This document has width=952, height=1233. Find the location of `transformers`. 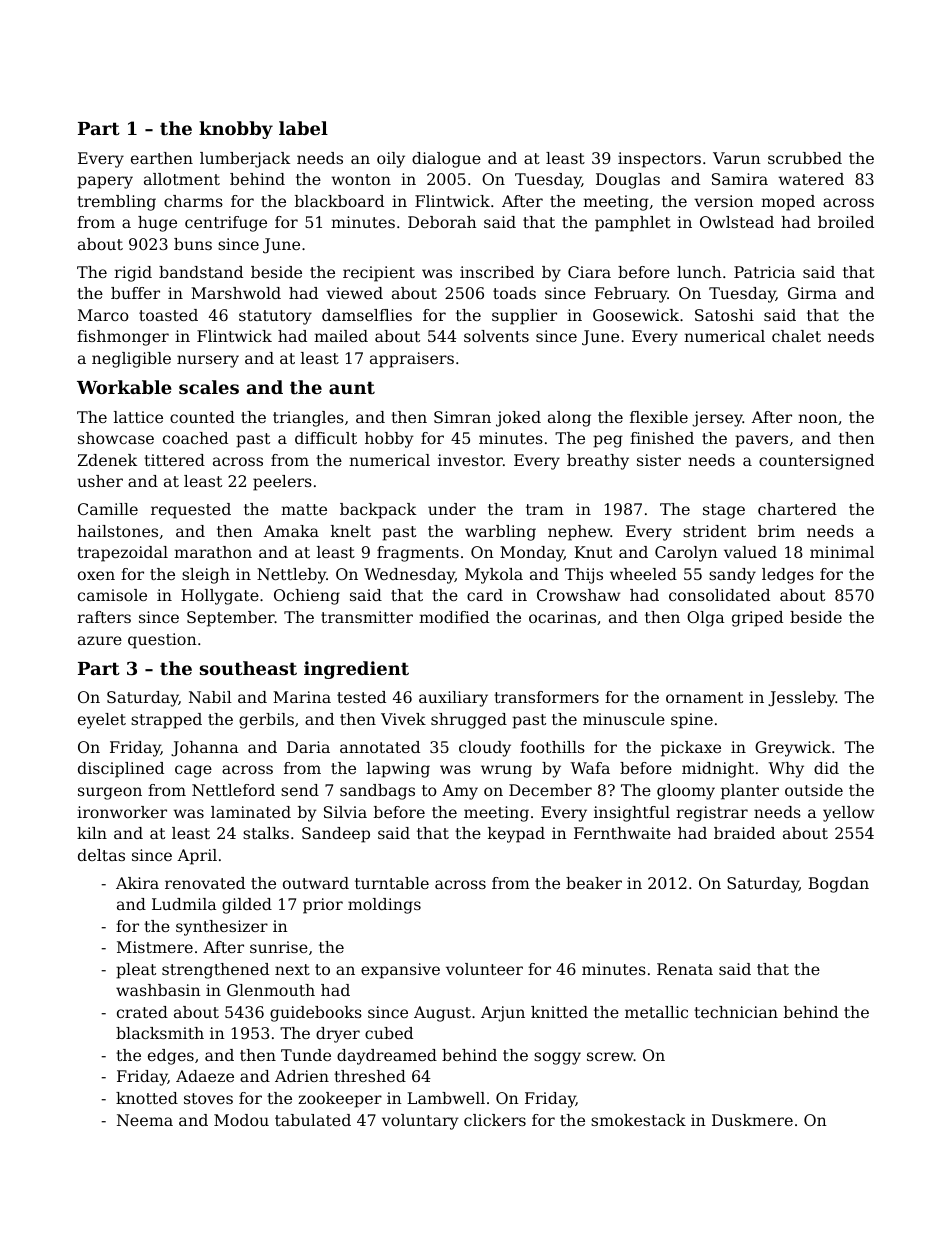

transformers is located at coordinates (546, 697).
